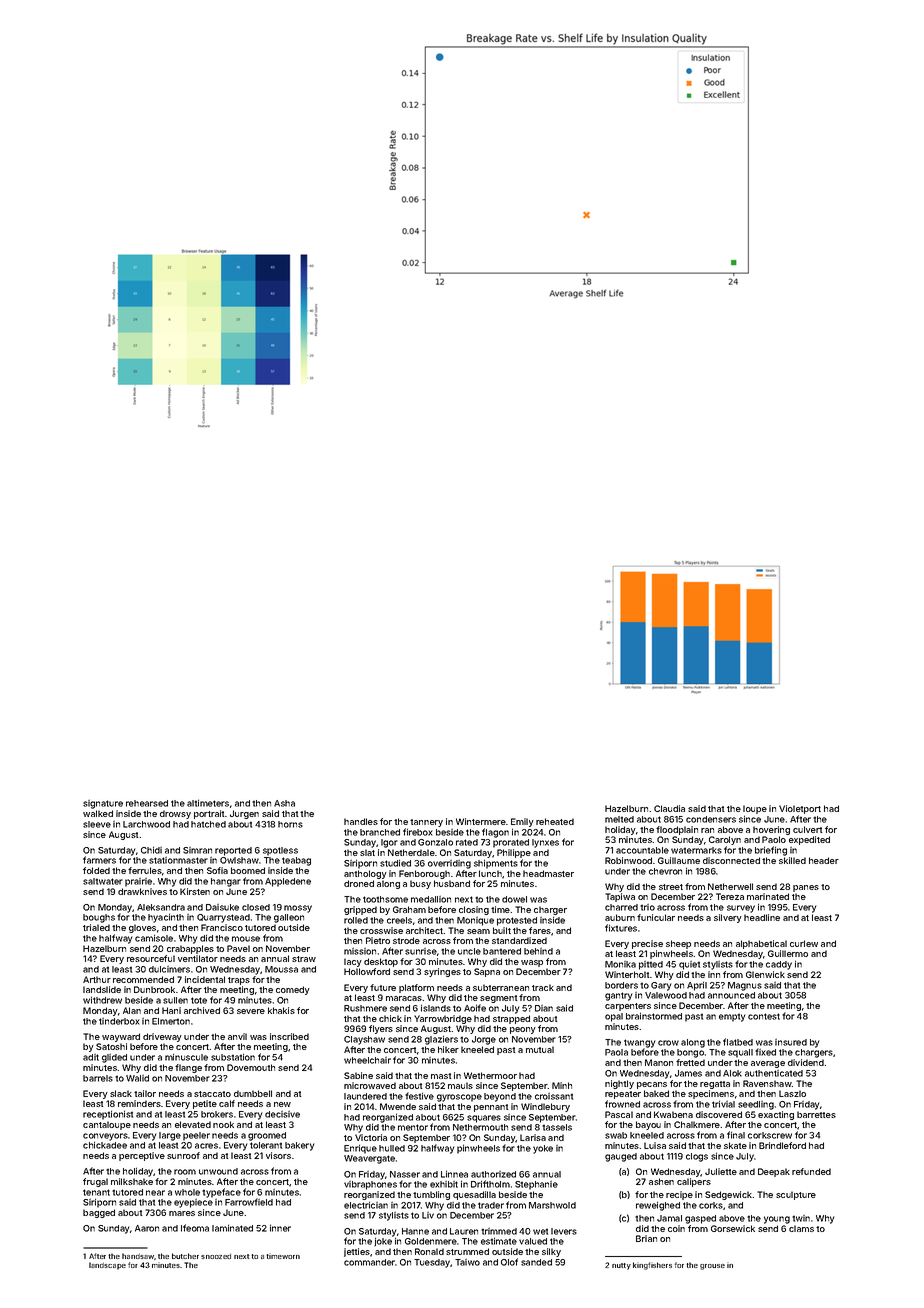 This screenshot has width=924, height=1308. What do you see at coordinates (356, 920) in the screenshot?
I see `rolled` at bounding box center [356, 920].
